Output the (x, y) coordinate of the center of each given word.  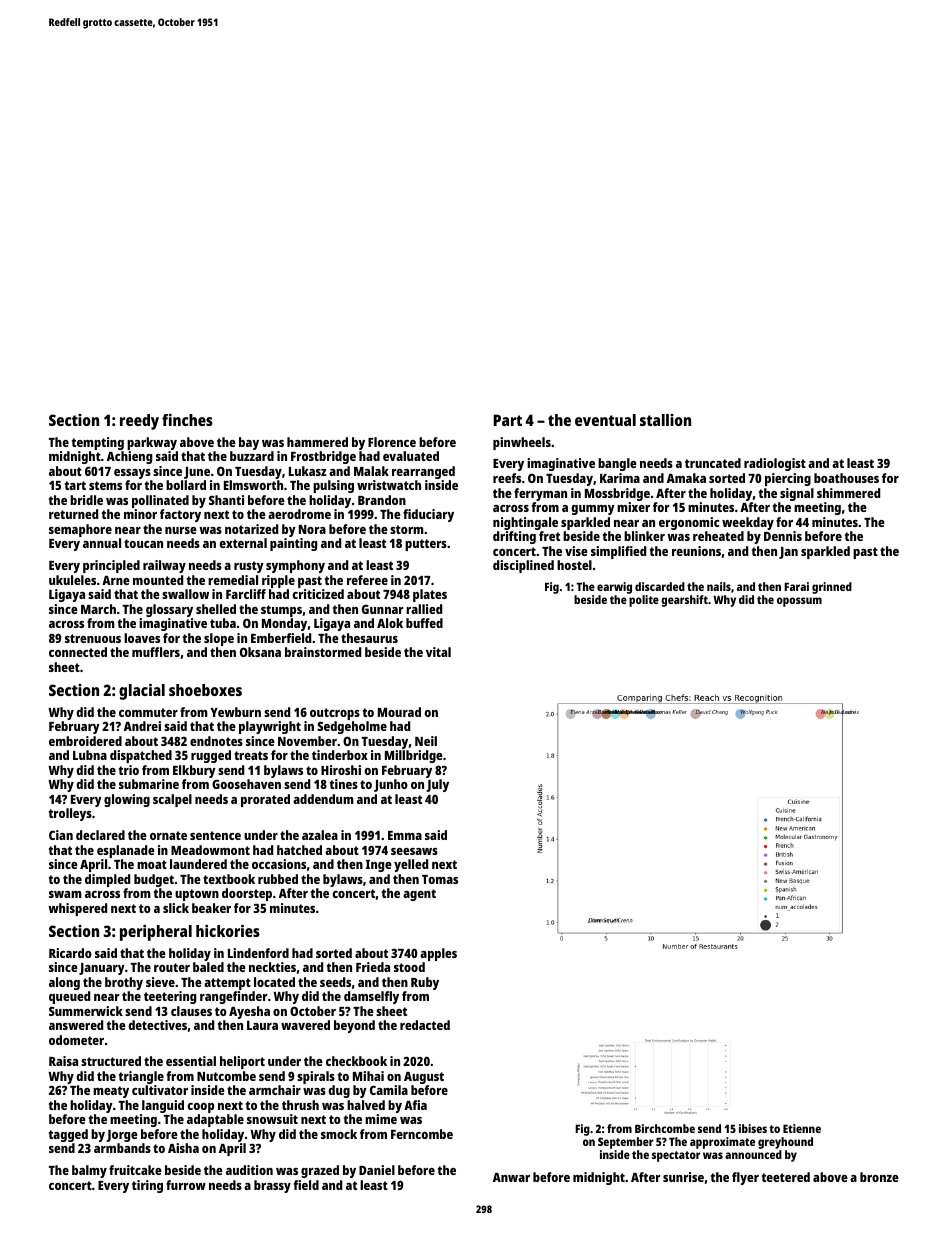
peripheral (156, 933)
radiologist (775, 464)
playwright (270, 727)
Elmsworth (253, 485)
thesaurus (369, 638)
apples (438, 954)
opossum (799, 602)
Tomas (440, 879)
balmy (89, 1171)
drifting (514, 537)
